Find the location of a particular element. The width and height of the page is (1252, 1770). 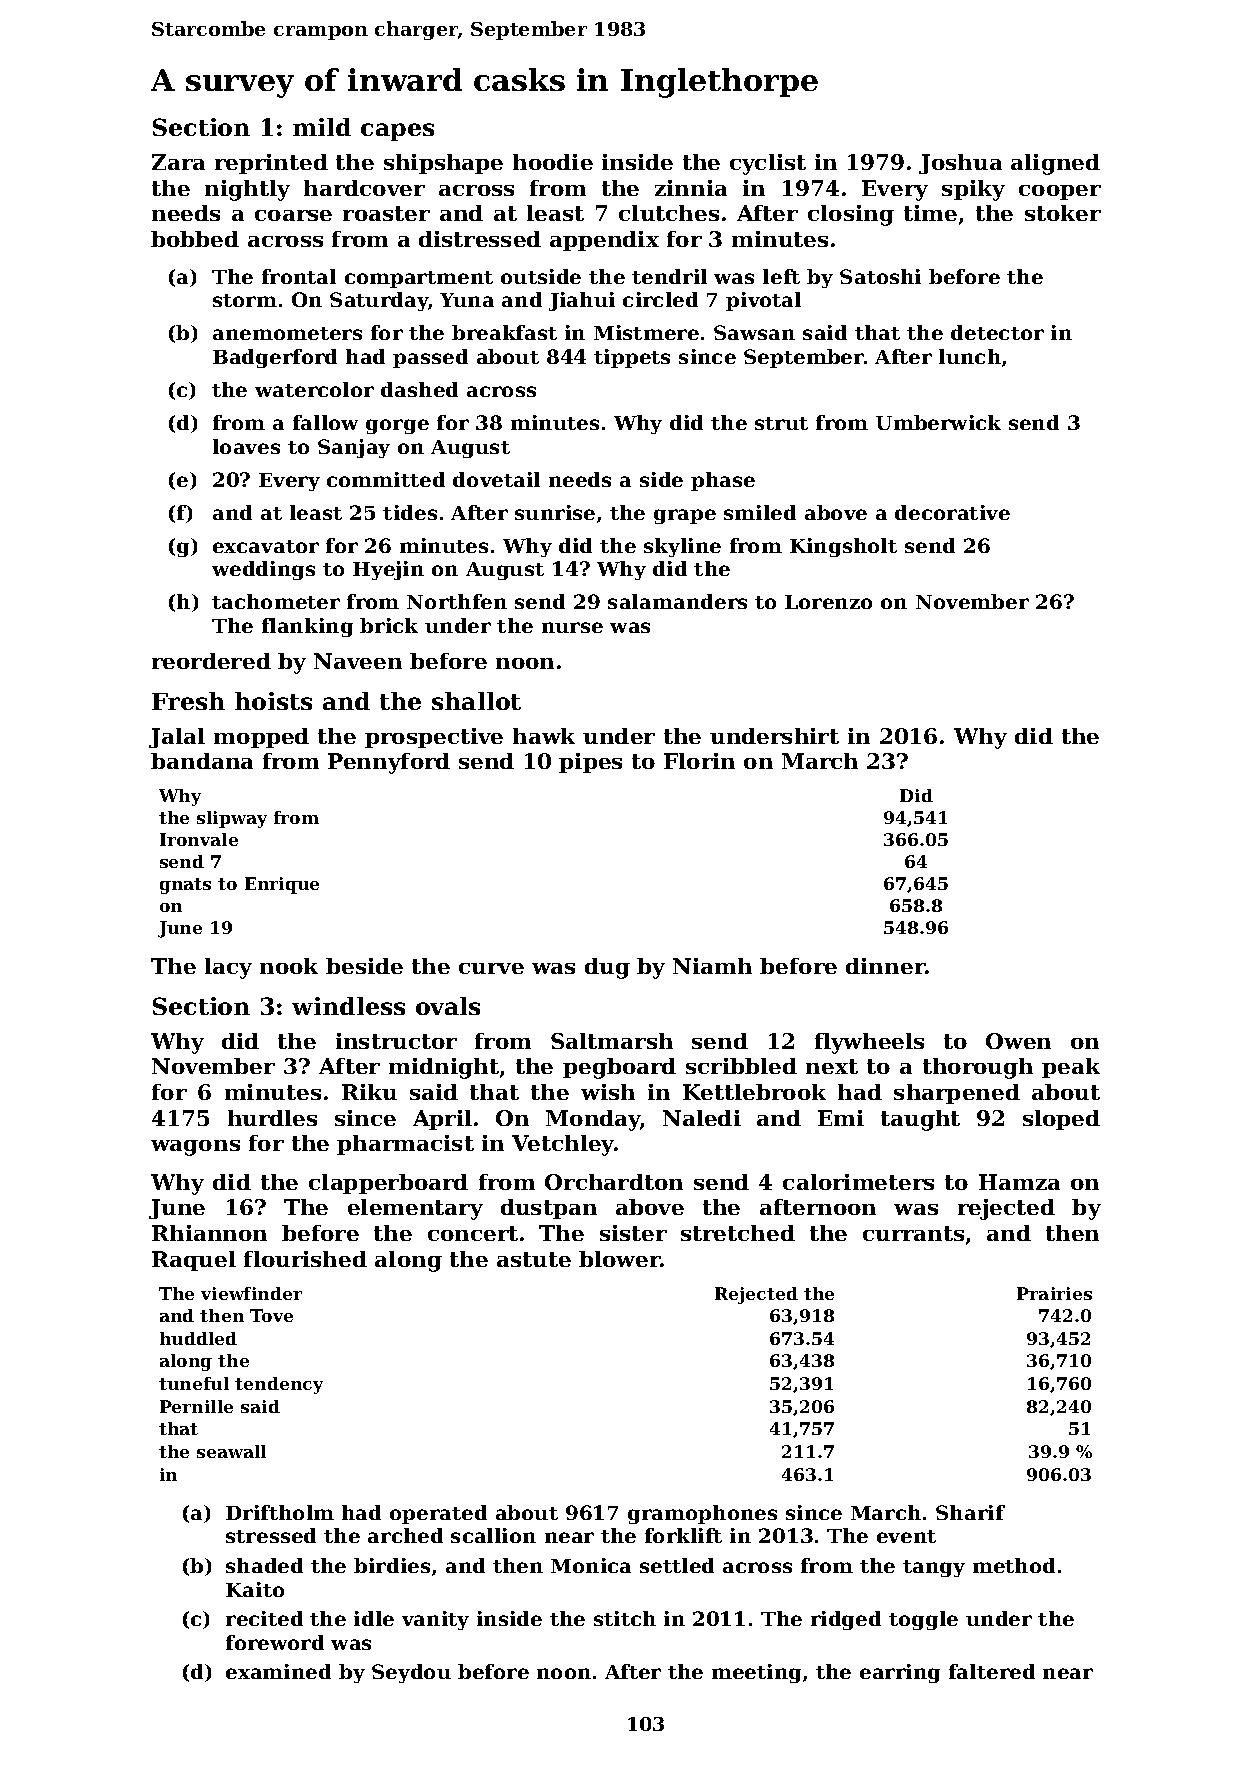

Jiahui is located at coordinates (582, 301).
